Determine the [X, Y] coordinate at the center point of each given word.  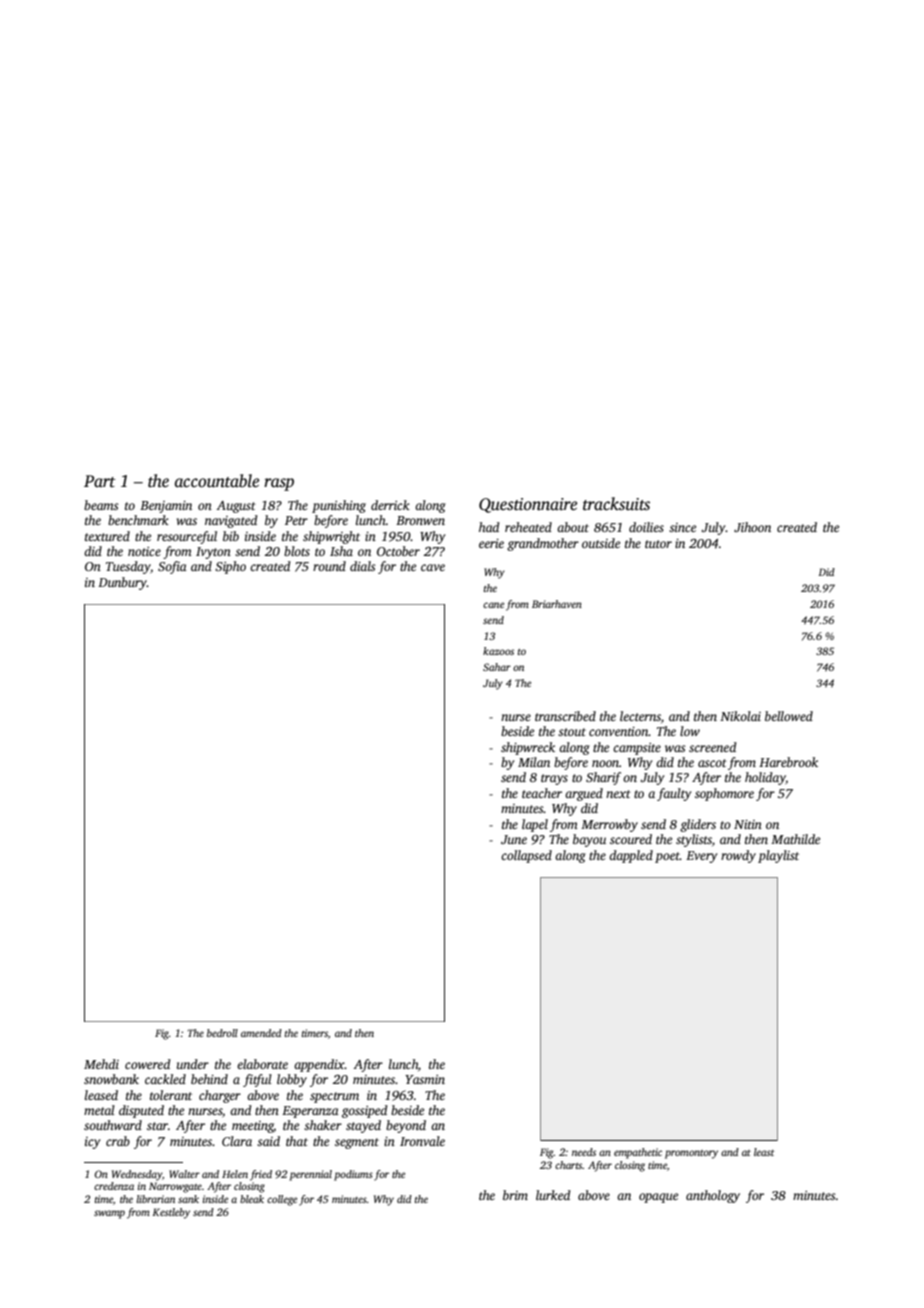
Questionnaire [528, 505]
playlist [778, 856]
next [618, 794]
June [514, 839]
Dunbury [122, 583]
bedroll [222, 1033]
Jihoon [752, 527]
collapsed [526, 856]
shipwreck [528, 748]
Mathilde [795, 839]
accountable [217, 481]
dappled [631, 856]
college [282, 1200]
